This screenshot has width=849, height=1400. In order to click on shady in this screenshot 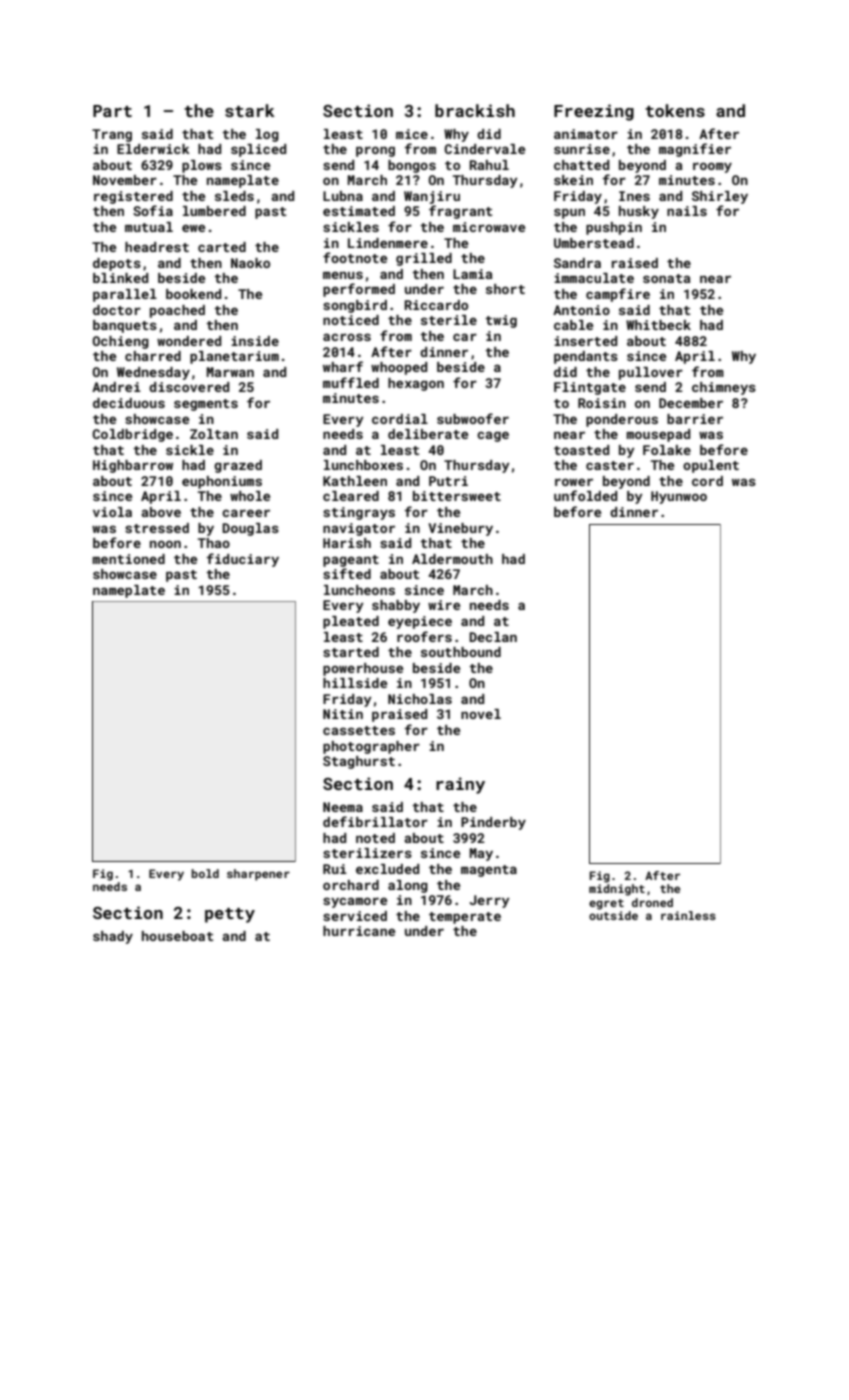, I will do `click(113, 937)`.
